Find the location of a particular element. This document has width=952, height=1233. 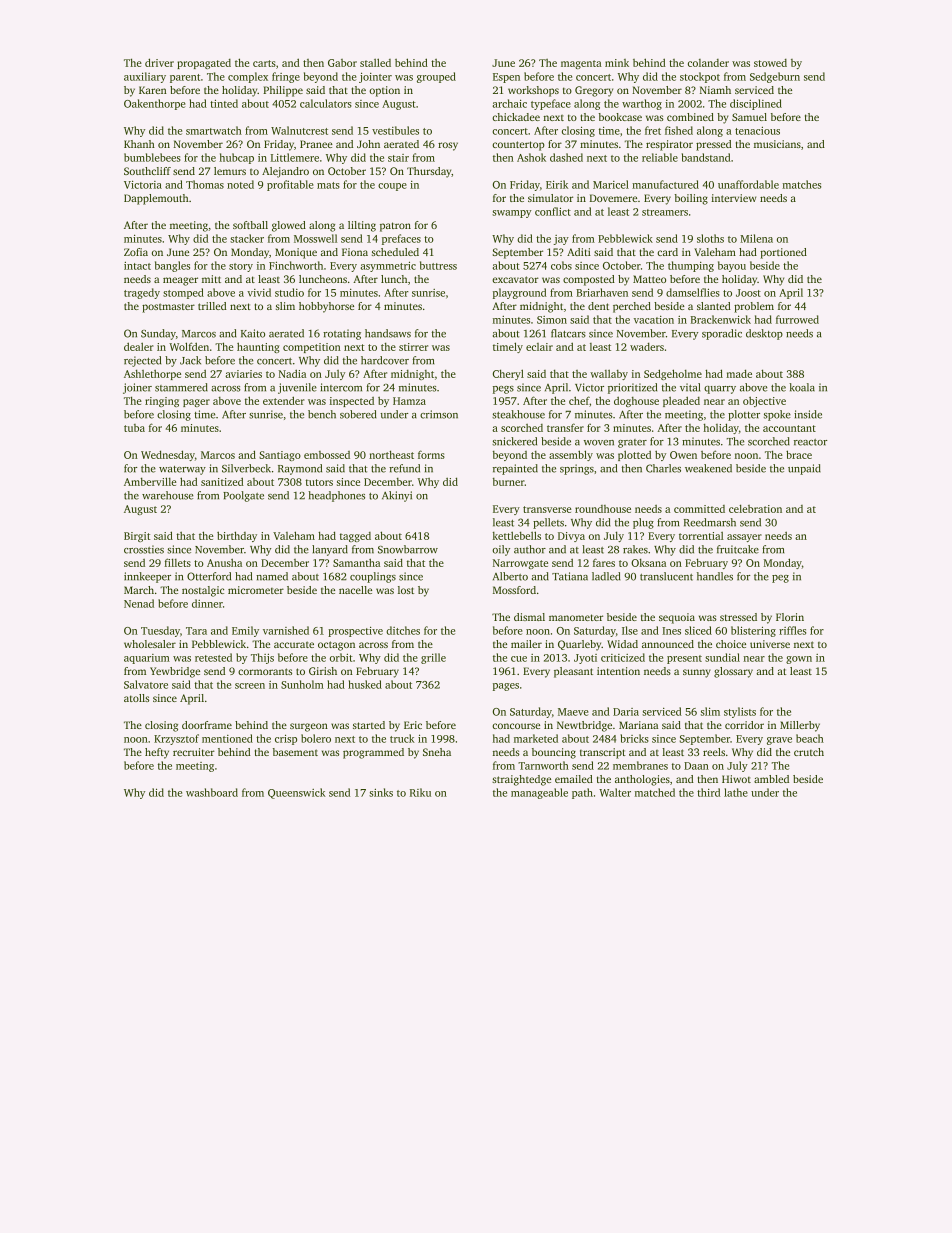

bayou is located at coordinates (732, 266).
